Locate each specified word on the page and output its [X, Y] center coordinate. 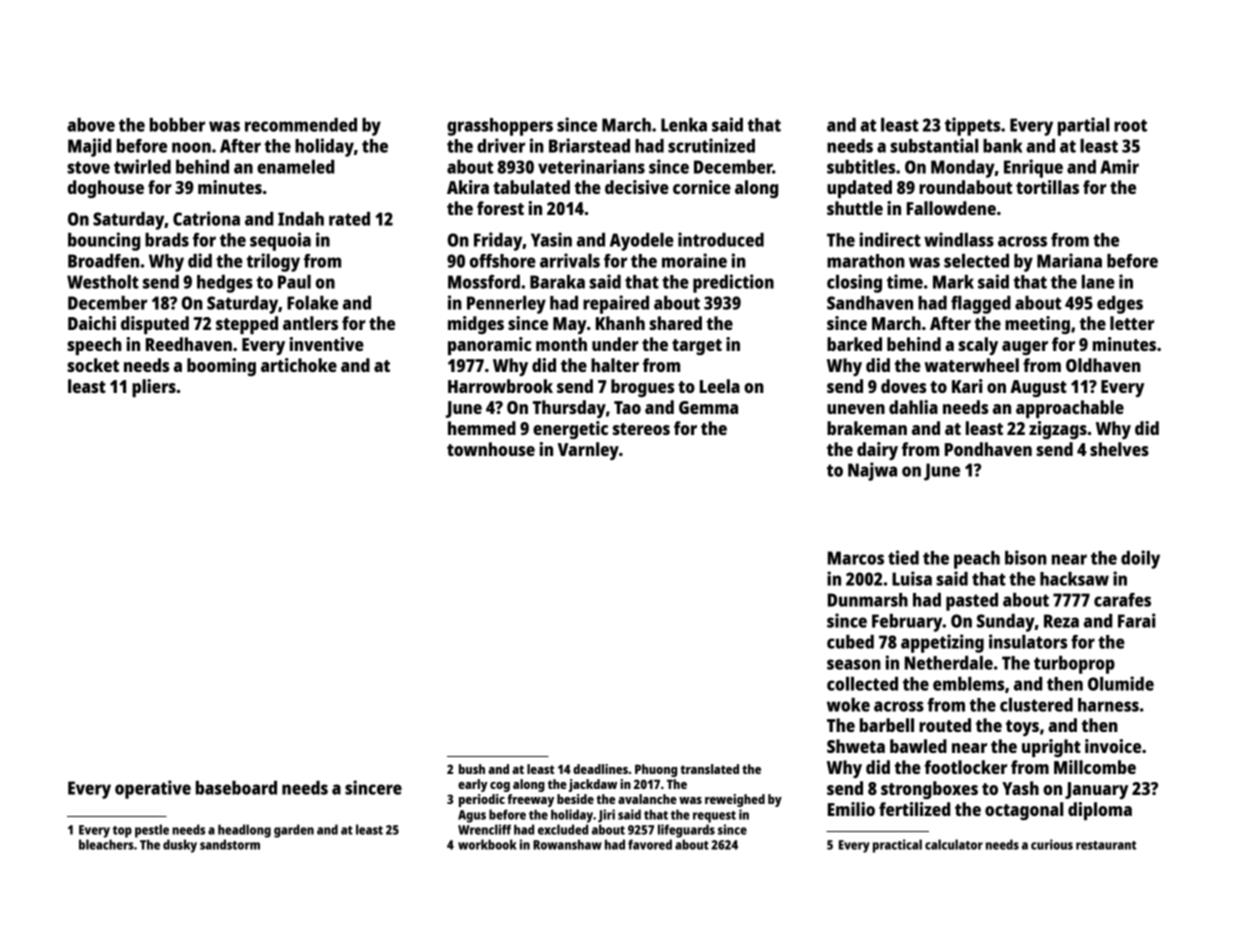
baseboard [236, 788]
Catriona [206, 218]
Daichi [92, 323]
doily [1140, 559]
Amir [1119, 166]
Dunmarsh [868, 600]
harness [1108, 705]
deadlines [600, 769]
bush [472, 769]
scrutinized [711, 145]
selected [976, 261]
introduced [721, 239]
